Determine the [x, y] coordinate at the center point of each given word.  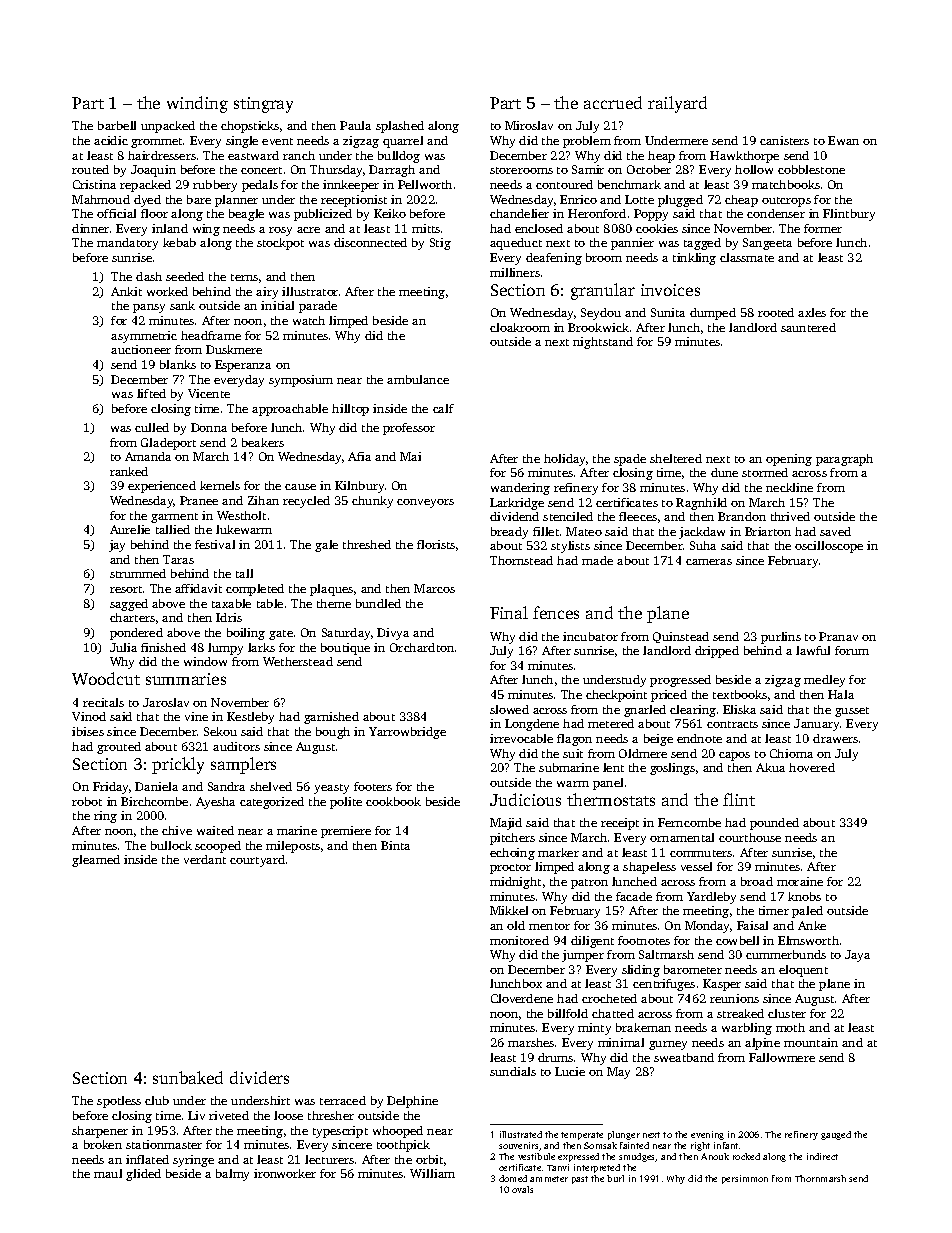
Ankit [126, 291]
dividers [259, 1077]
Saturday [346, 634]
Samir [588, 169]
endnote [699, 738]
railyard [677, 104]
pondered [136, 634]
